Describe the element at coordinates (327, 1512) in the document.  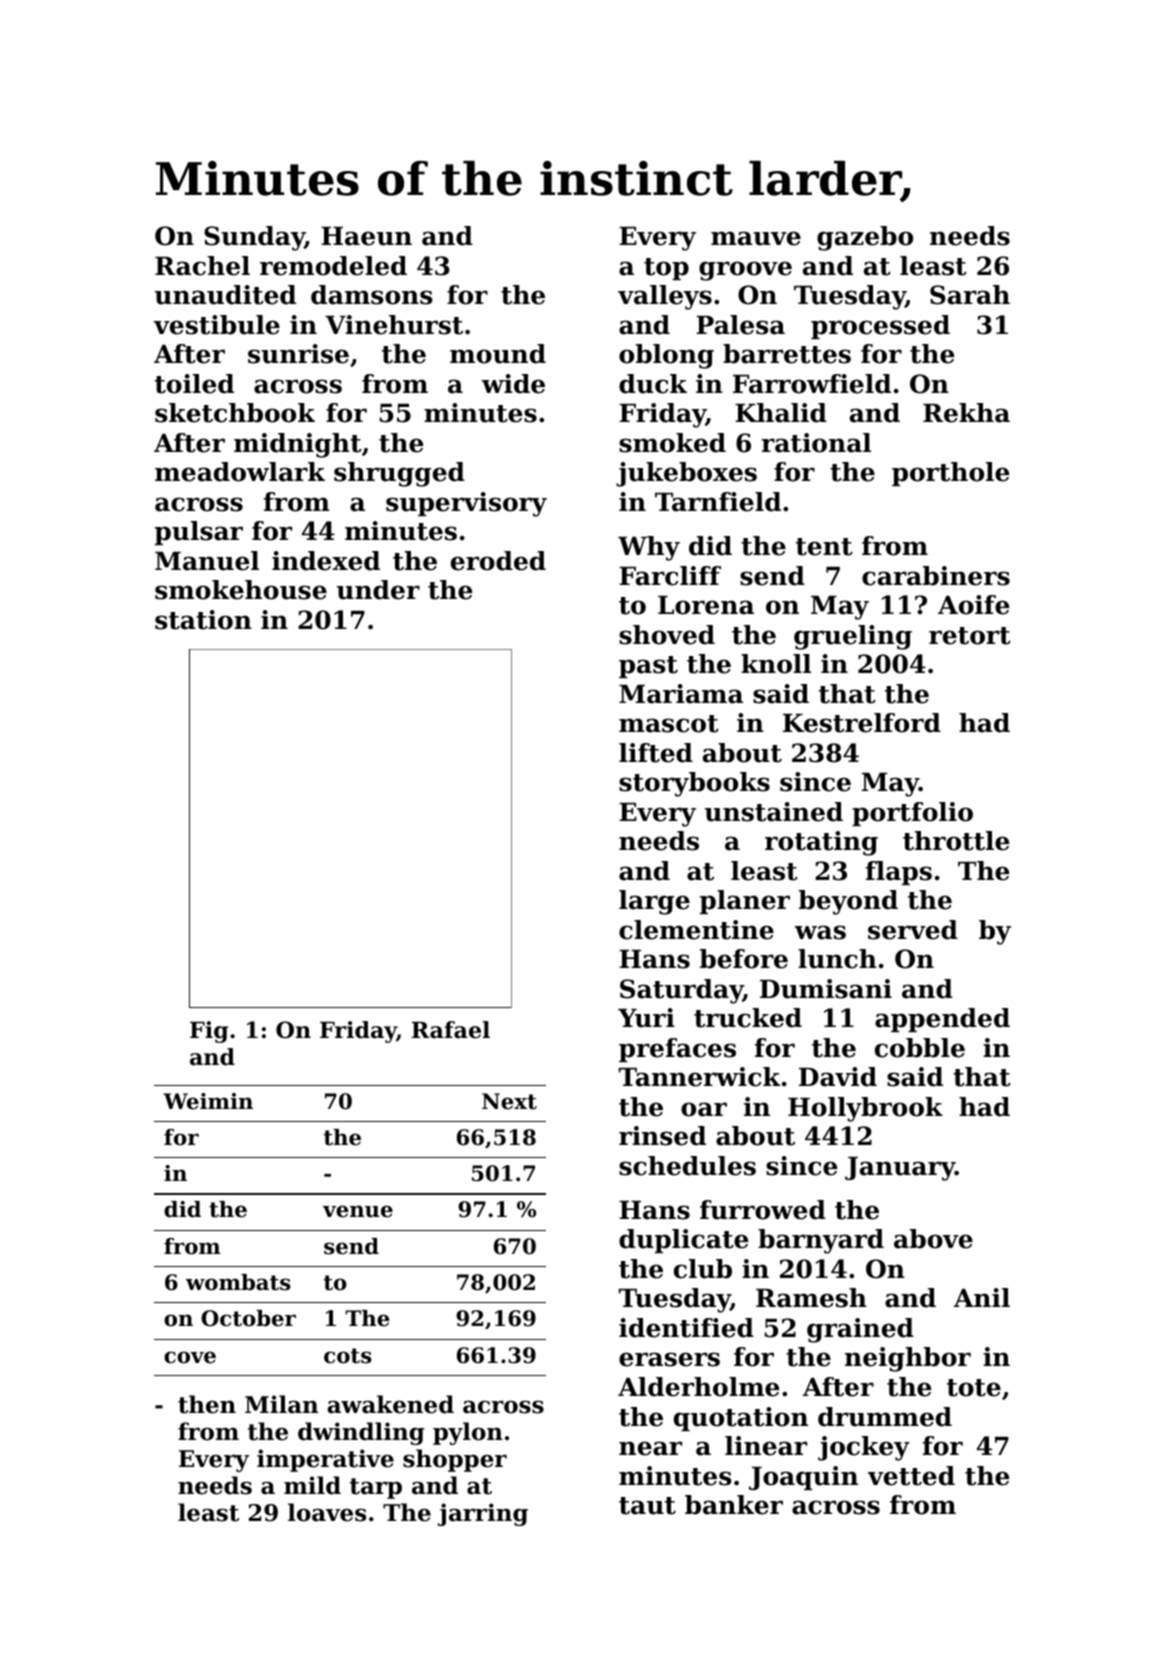
I see `loaves` at that location.
